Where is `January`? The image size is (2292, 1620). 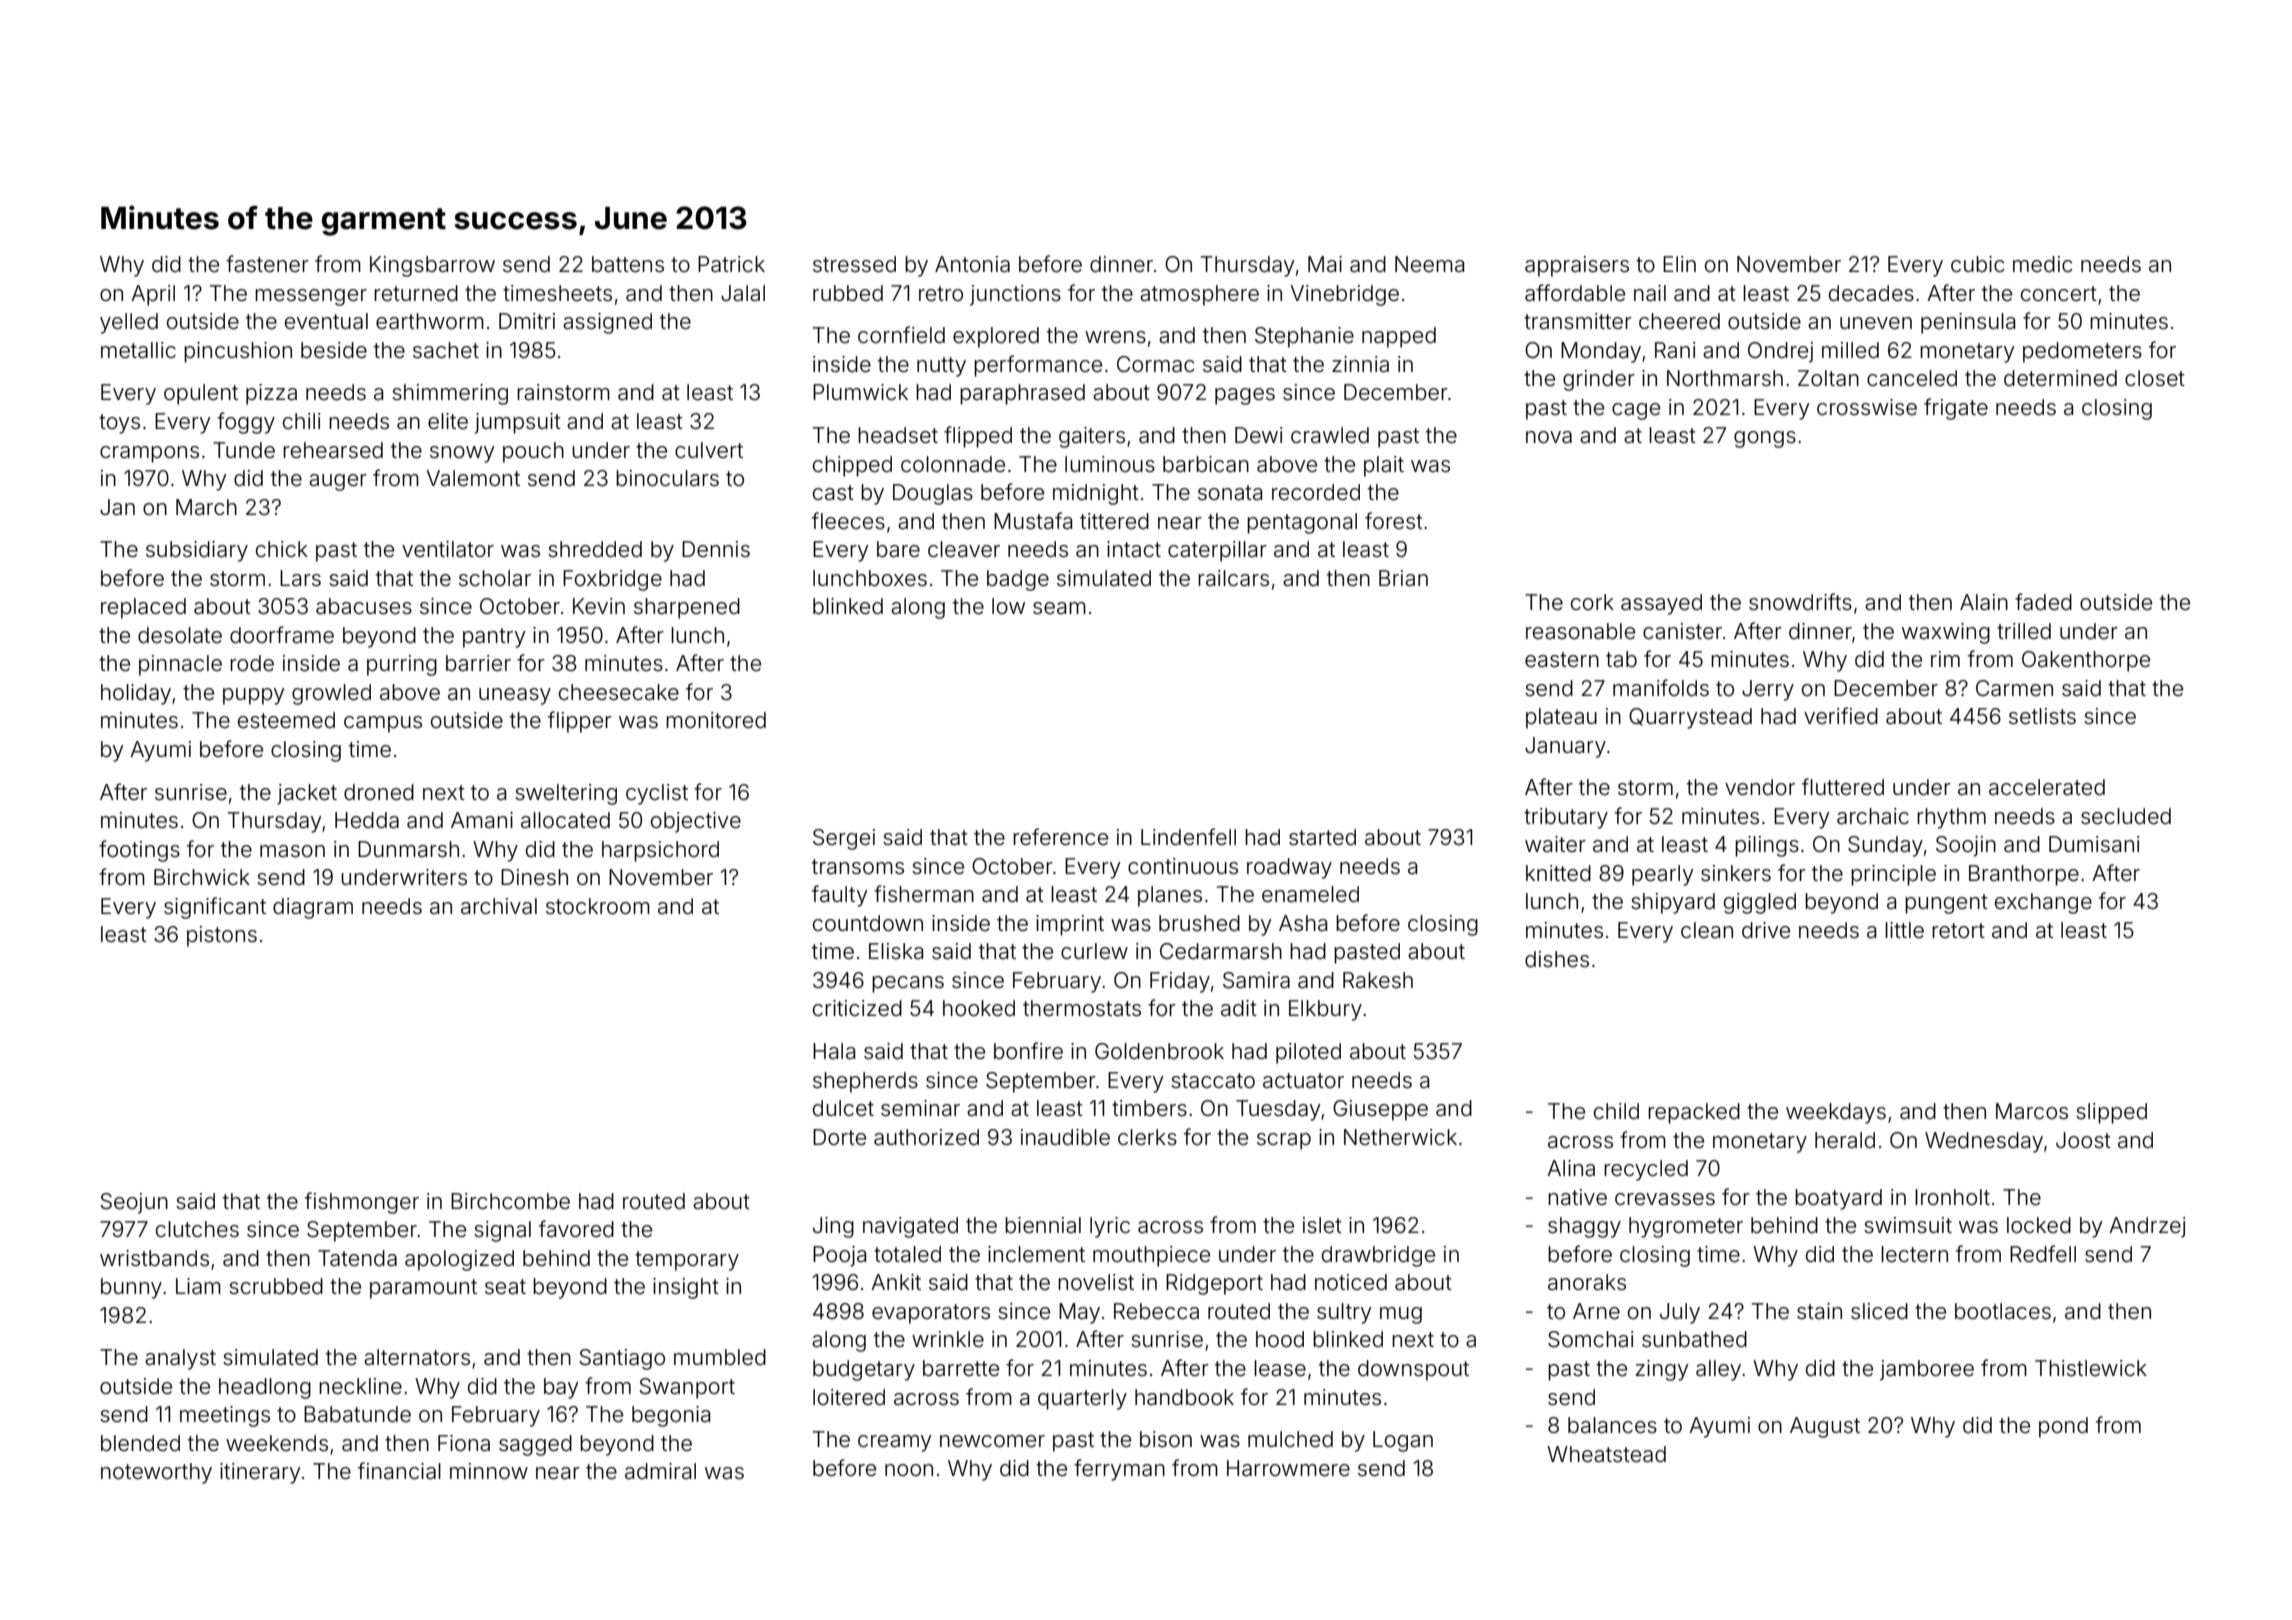
January is located at coordinates (1565, 747).
